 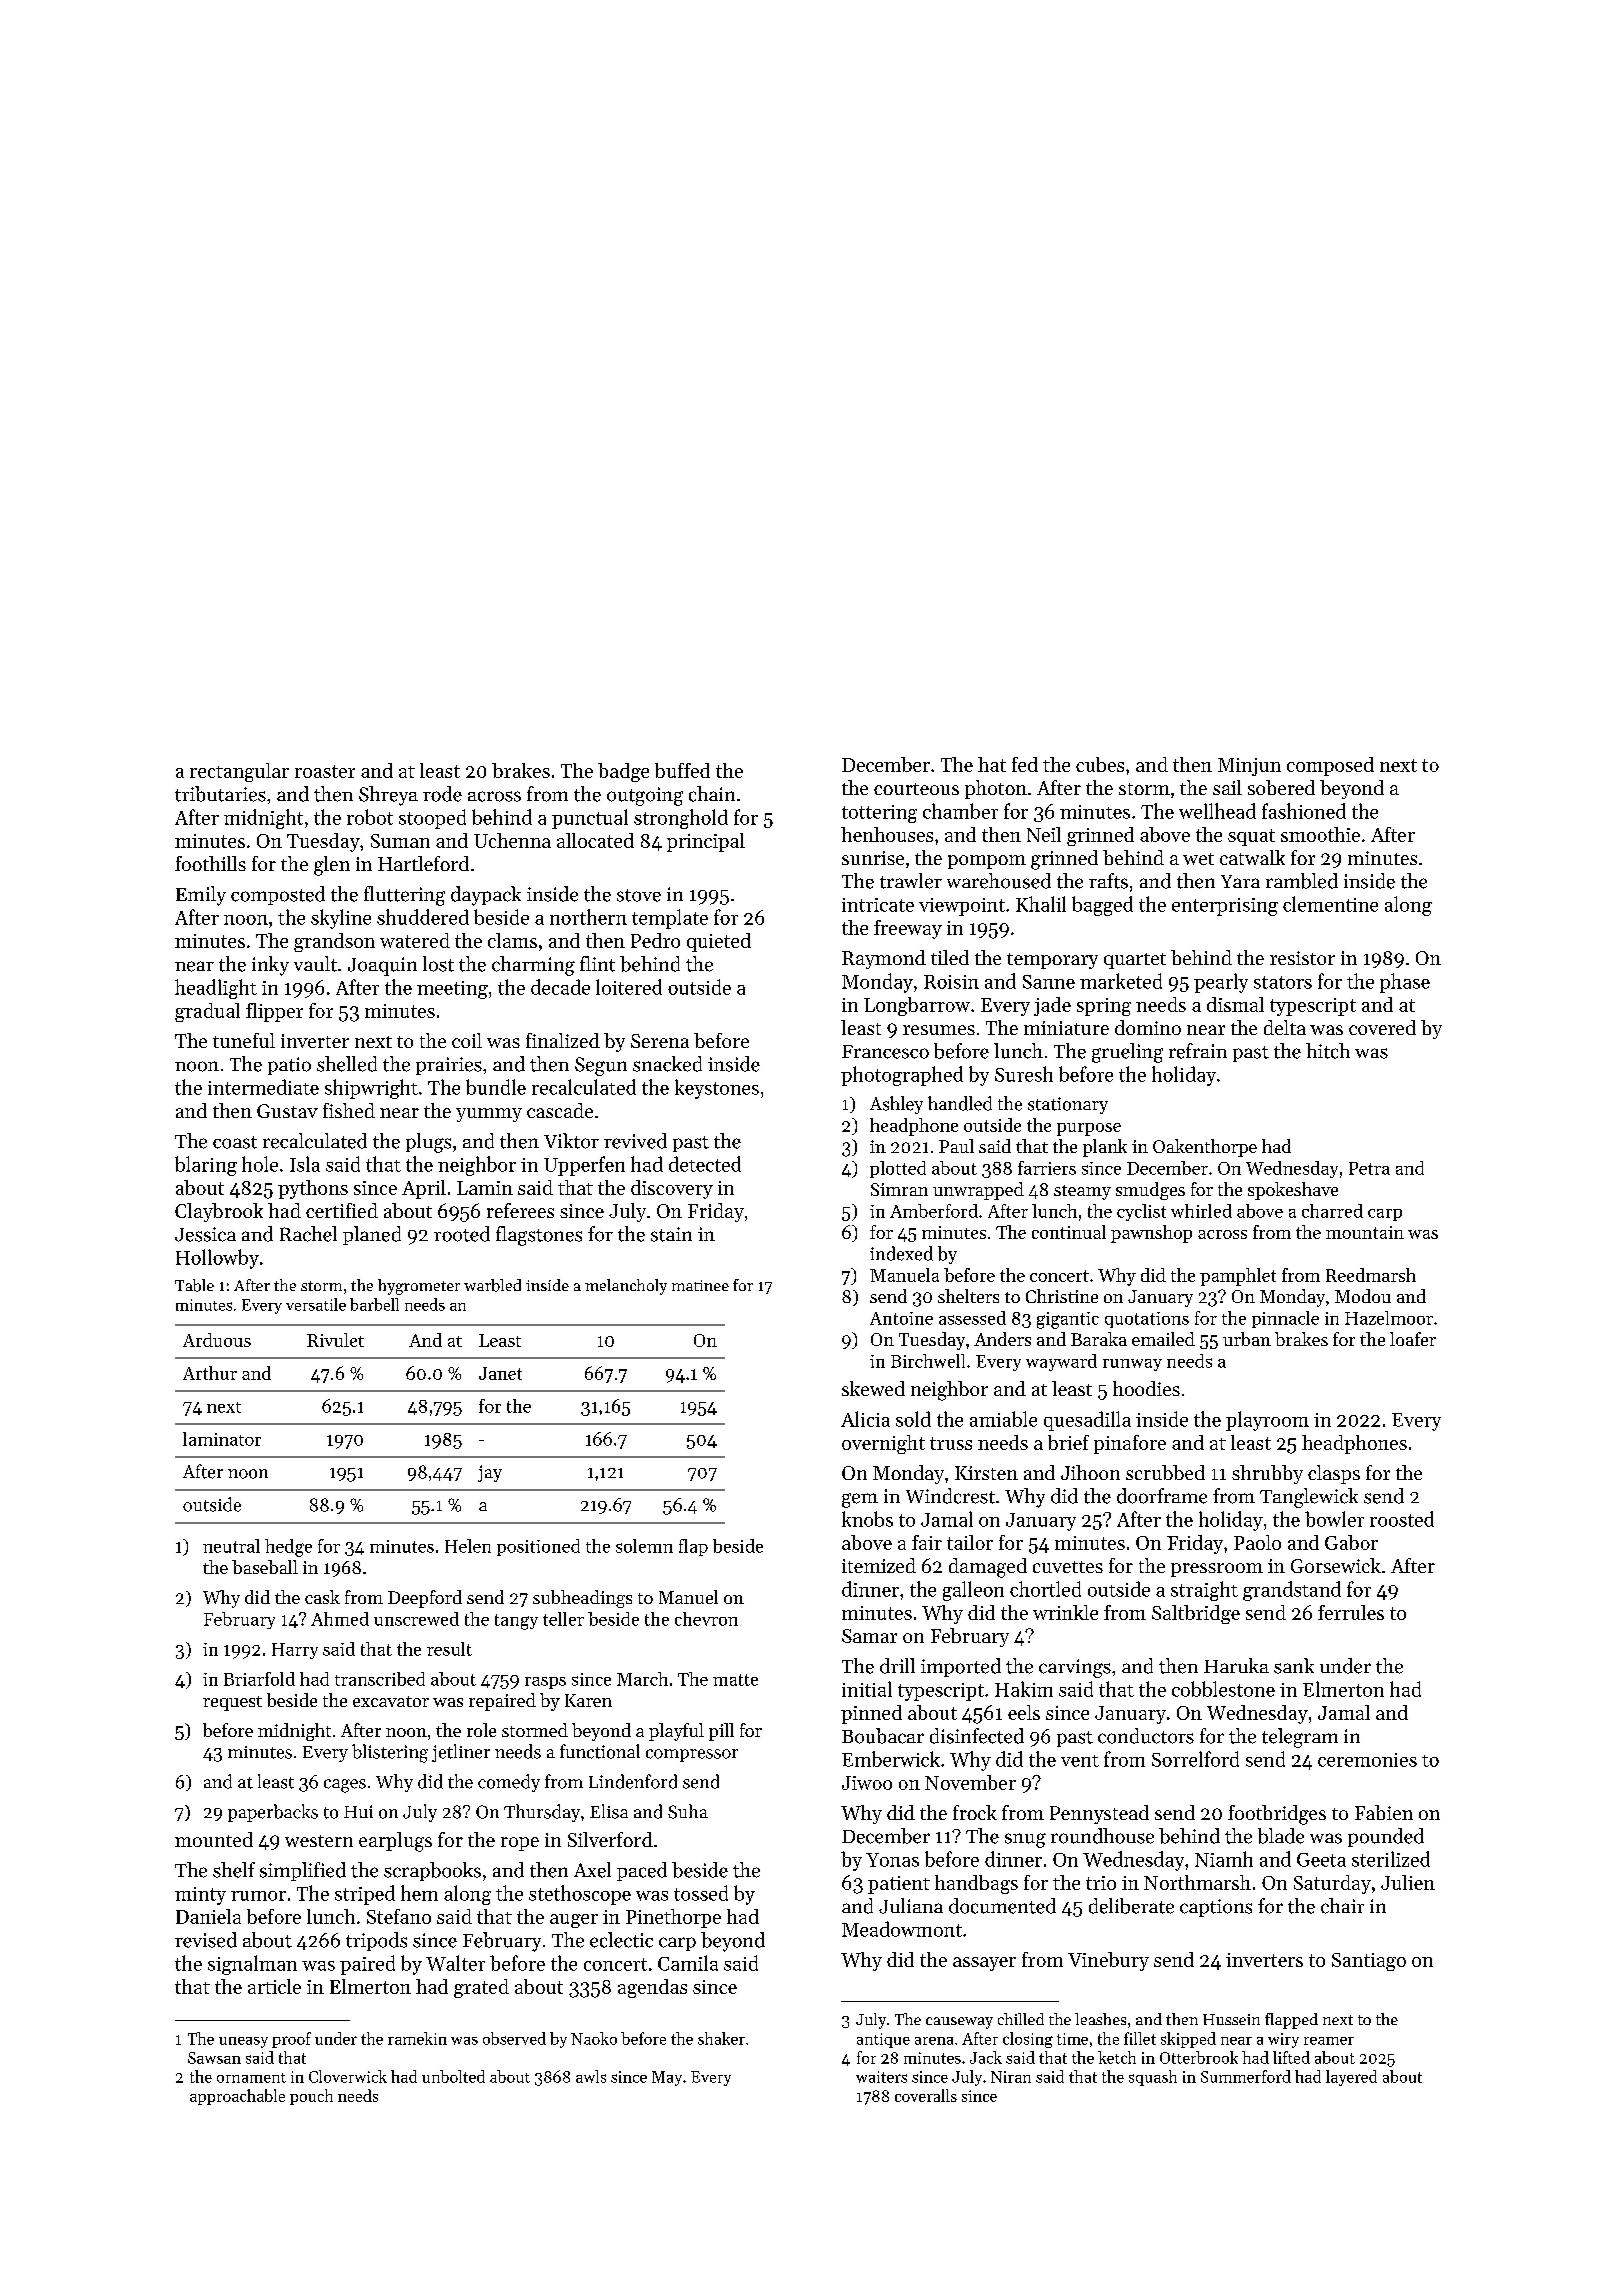 What do you see at coordinates (639, 895) in the screenshot?
I see `stove` at bounding box center [639, 895].
